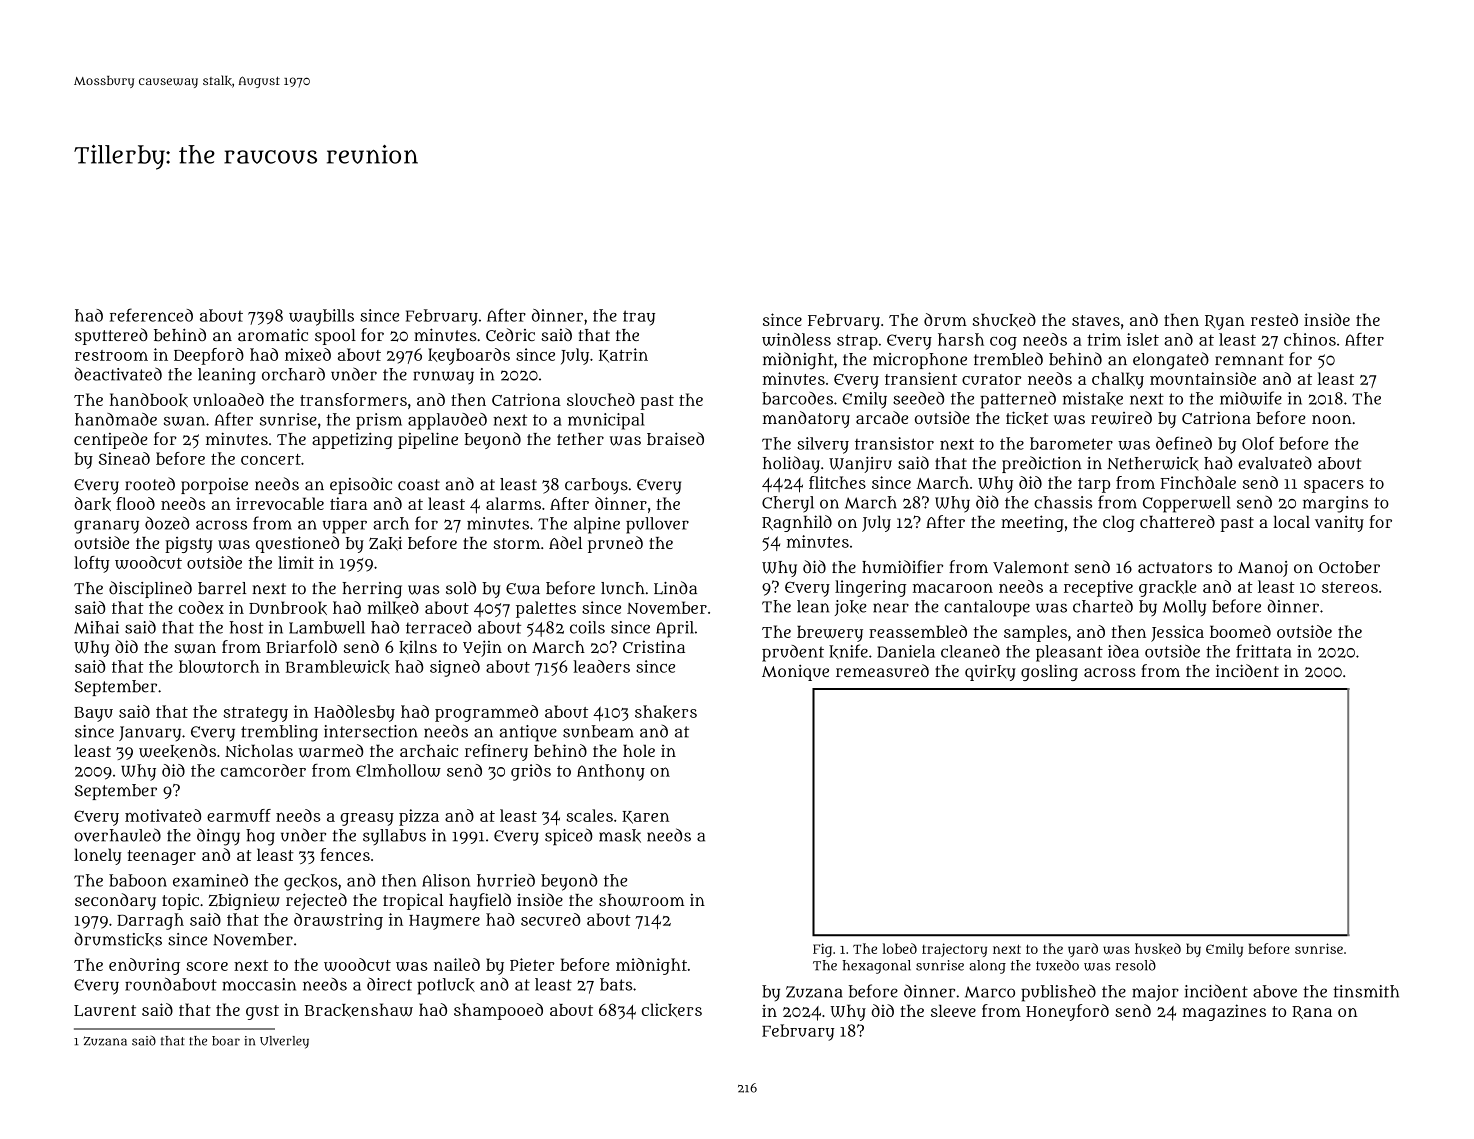  What do you see at coordinates (1332, 419) in the page?
I see `noon` at bounding box center [1332, 419].
